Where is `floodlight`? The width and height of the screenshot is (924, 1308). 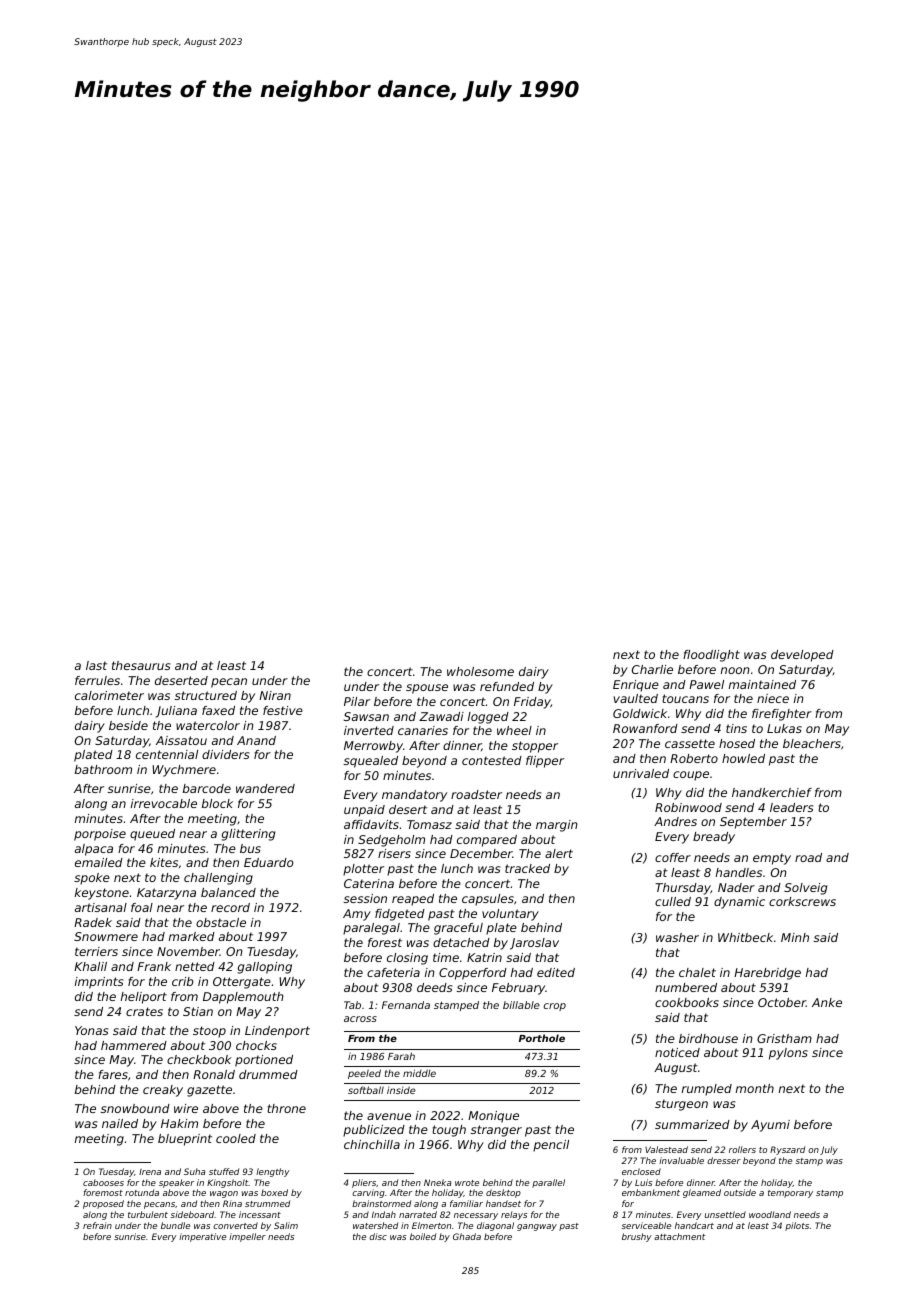
floodlight is located at coordinates (711, 656).
